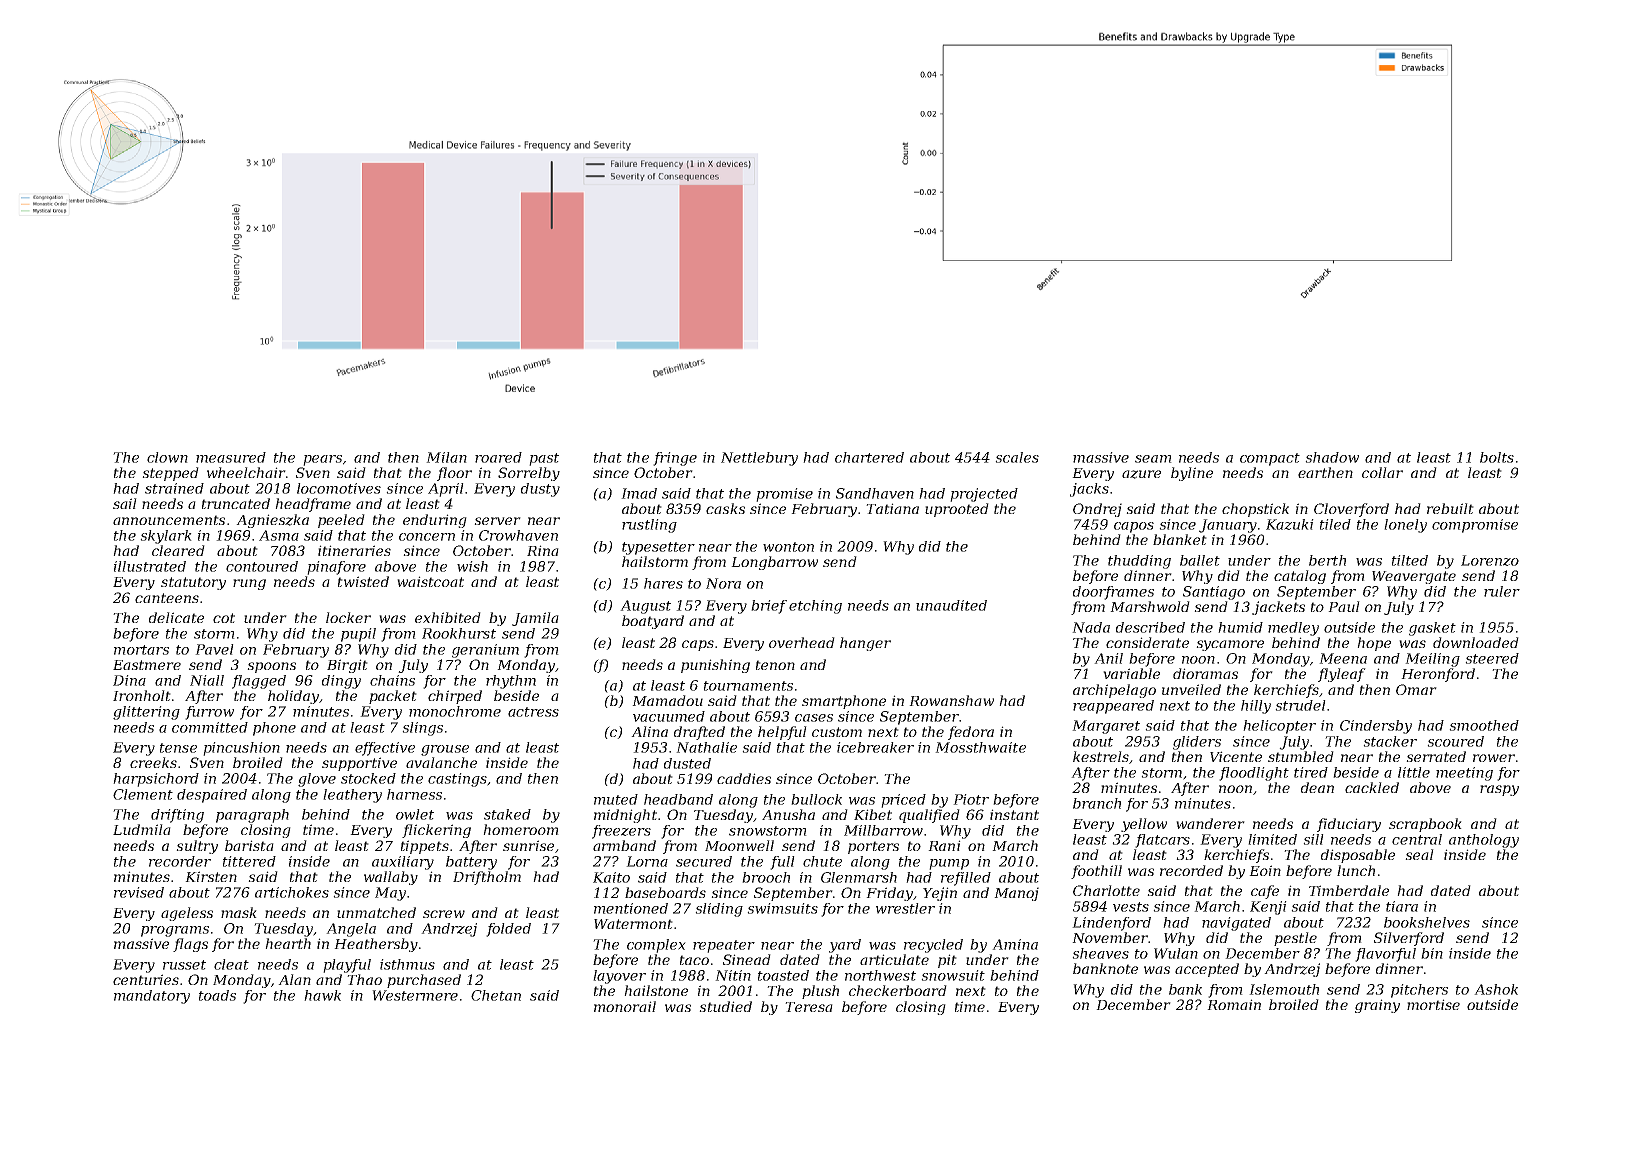 This page has width=1632, height=1154. What do you see at coordinates (146, 979) in the page?
I see `centuries` at bounding box center [146, 979].
